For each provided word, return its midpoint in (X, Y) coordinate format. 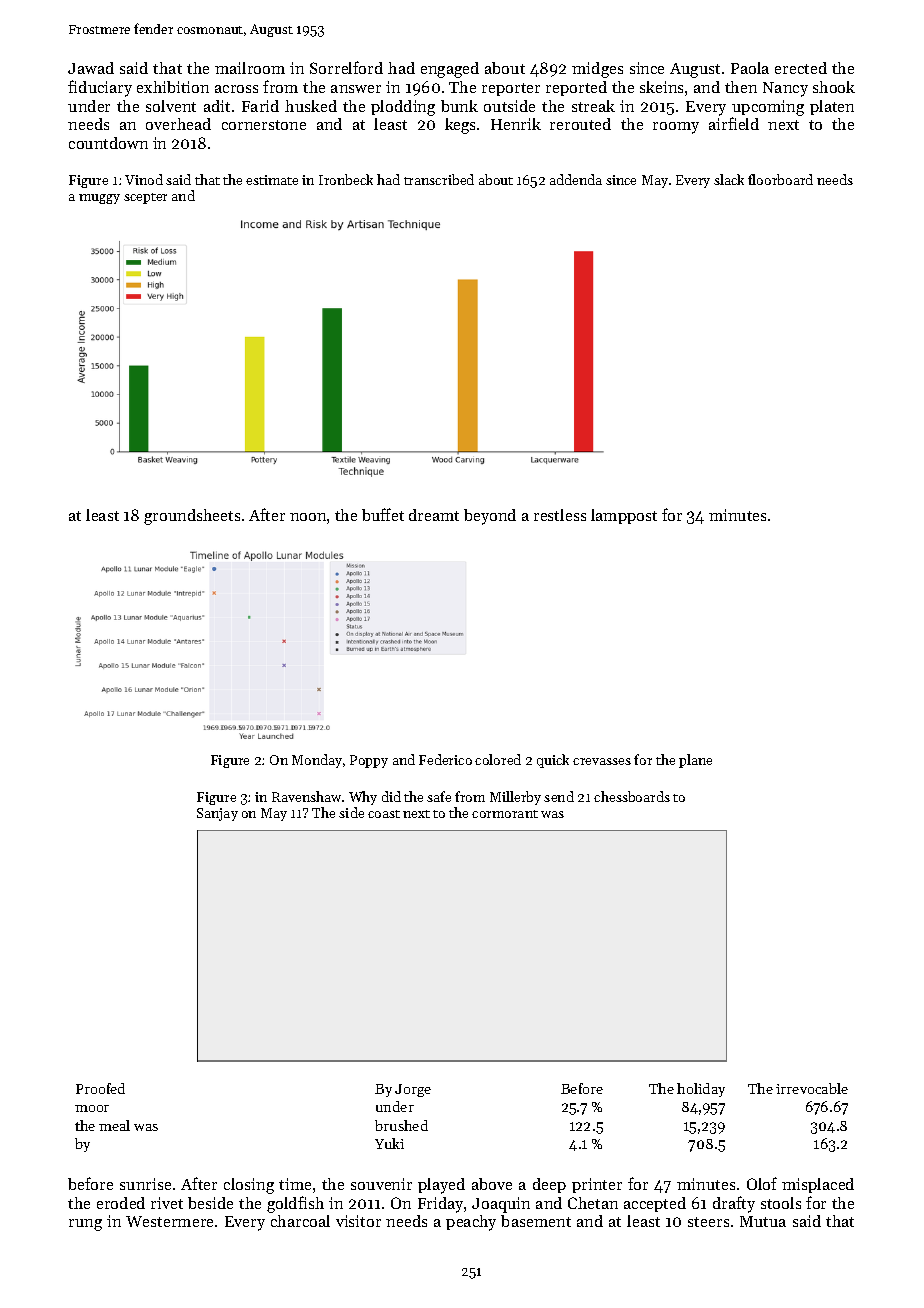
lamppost (624, 516)
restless (560, 515)
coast (384, 814)
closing (249, 1186)
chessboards (632, 796)
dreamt (434, 515)
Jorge (413, 1090)
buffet (383, 514)
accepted (655, 1204)
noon (308, 517)
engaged (450, 70)
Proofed (100, 1088)
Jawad (91, 68)
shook (834, 87)
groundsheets (192, 517)
